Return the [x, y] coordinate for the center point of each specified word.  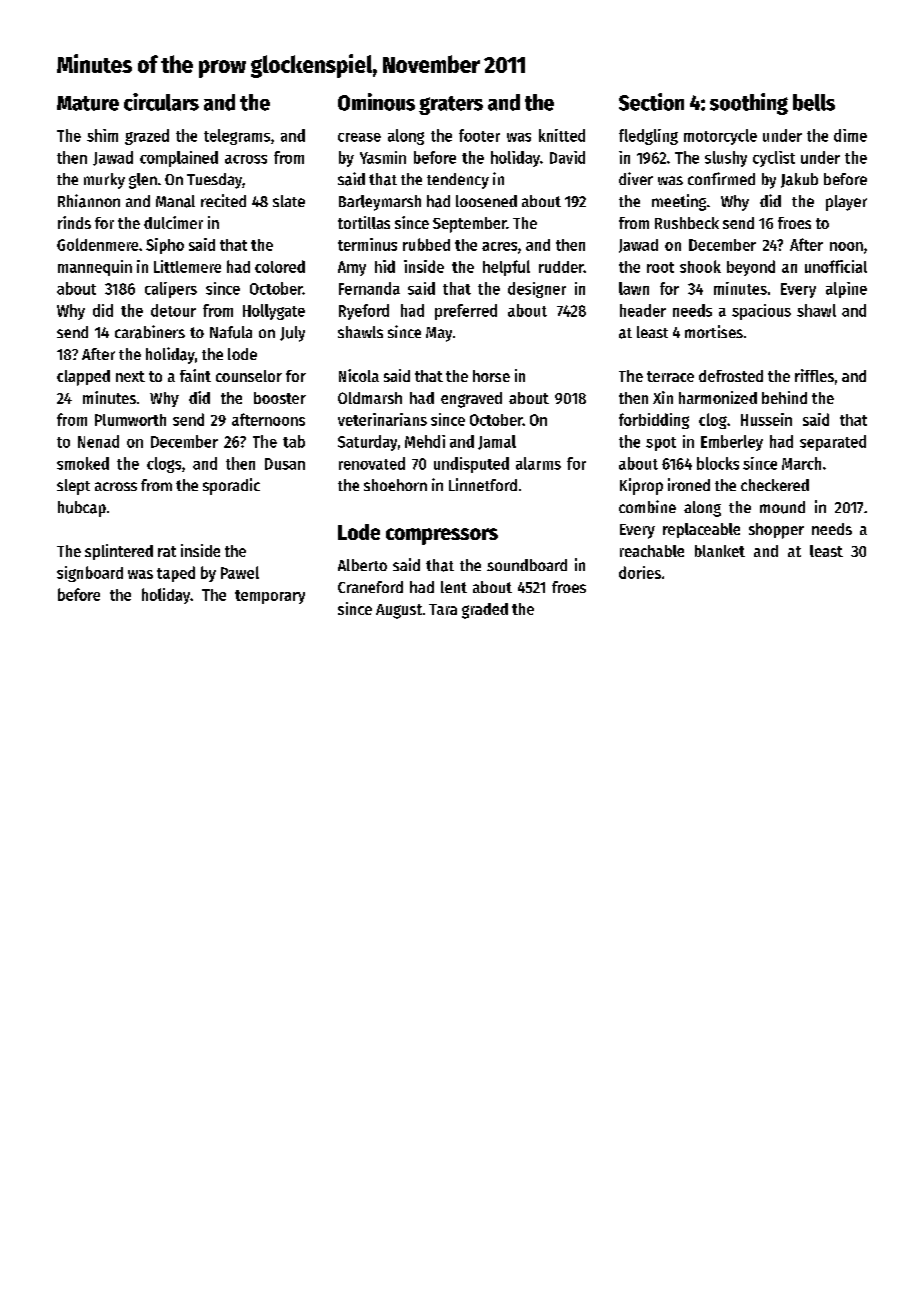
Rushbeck [687, 223]
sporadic [231, 486]
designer [537, 290]
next [130, 376]
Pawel [240, 572]
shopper [776, 531]
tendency [458, 181]
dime [850, 135]
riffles [814, 375]
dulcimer [173, 222]
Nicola [359, 375]
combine [647, 506]
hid [385, 266]
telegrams [237, 137]
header [643, 310]
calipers [171, 290]
